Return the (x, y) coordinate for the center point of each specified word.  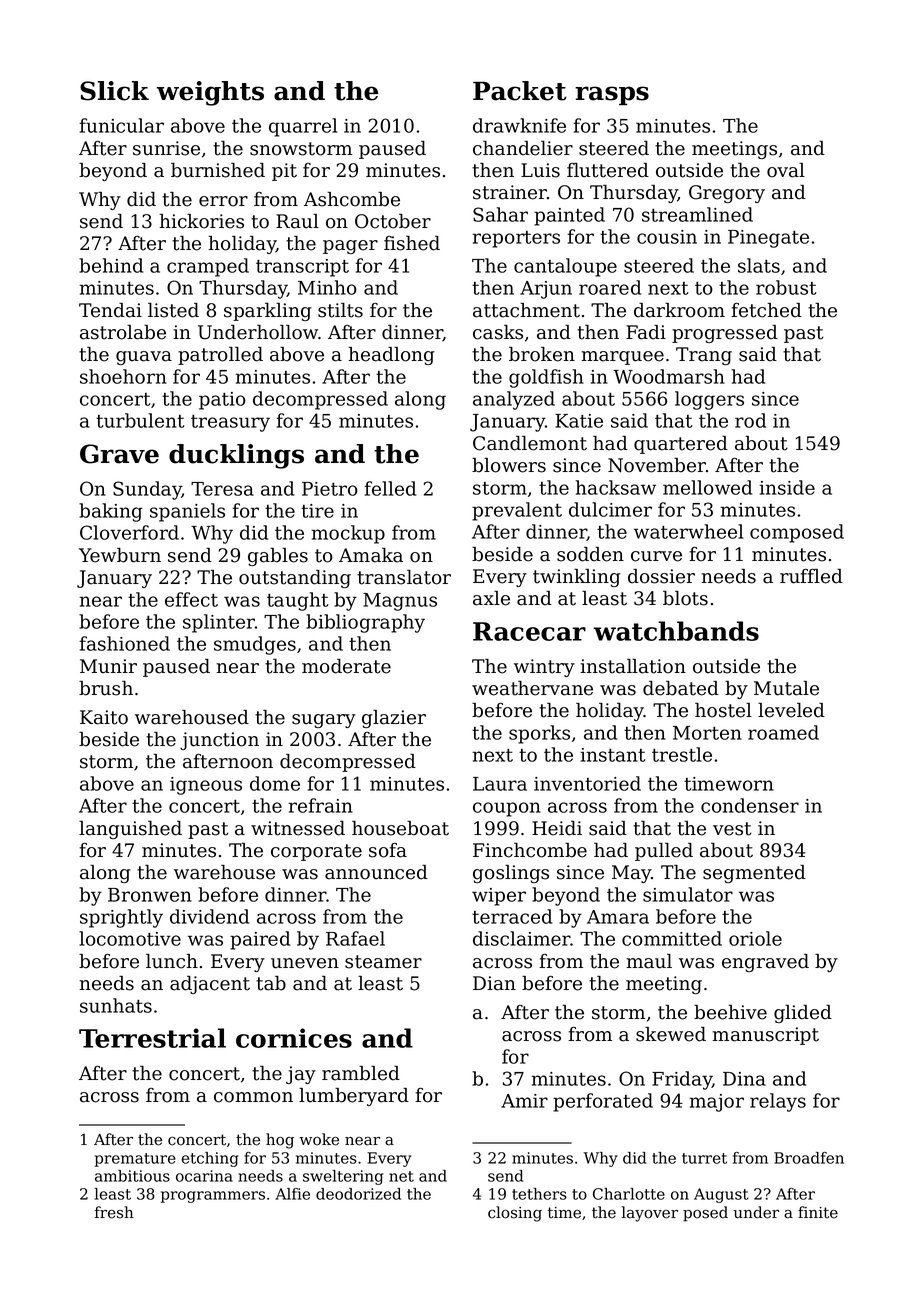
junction (219, 741)
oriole (755, 938)
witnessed (298, 828)
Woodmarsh (669, 376)
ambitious (132, 1176)
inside (787, 487)
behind (111, 265)
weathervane (532, 688)
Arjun (546, 290)
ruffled (811, 576)
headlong (391, 356)
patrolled (220, 356)
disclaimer (522, 938)
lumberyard (354, 1097)
